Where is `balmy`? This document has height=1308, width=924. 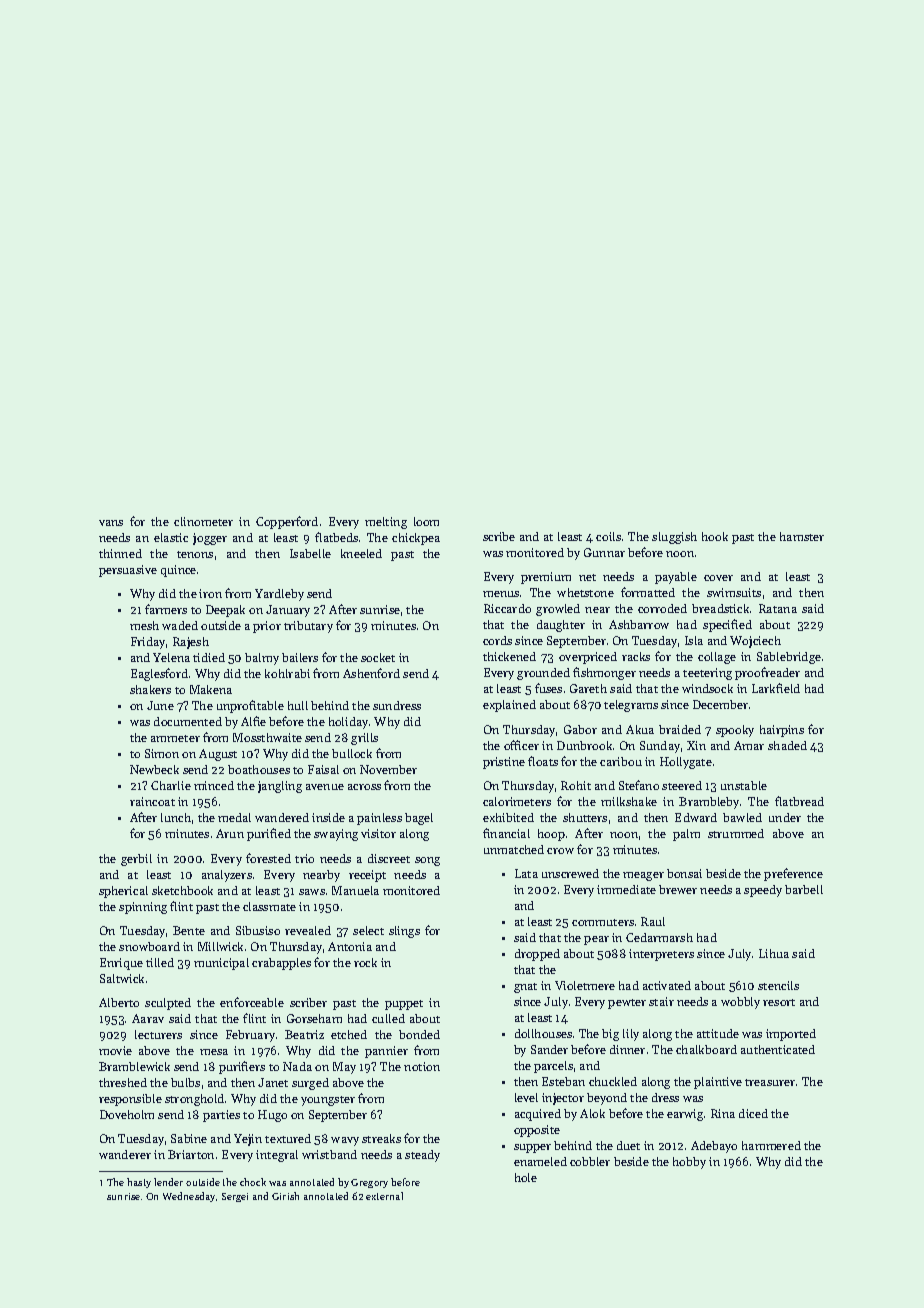
balmy is located at coordinates (262, 659).
